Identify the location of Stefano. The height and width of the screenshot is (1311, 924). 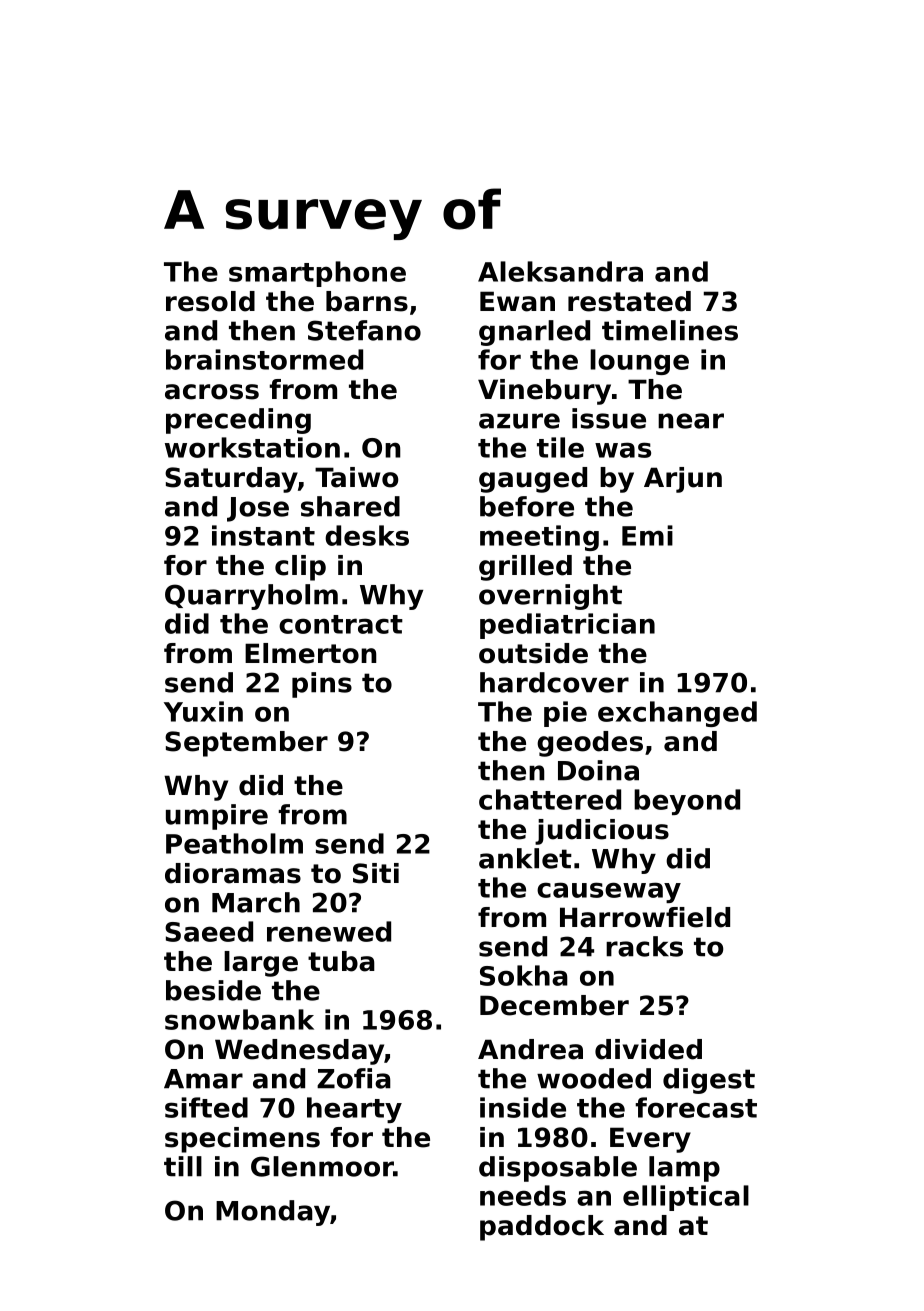
(364, 330).
